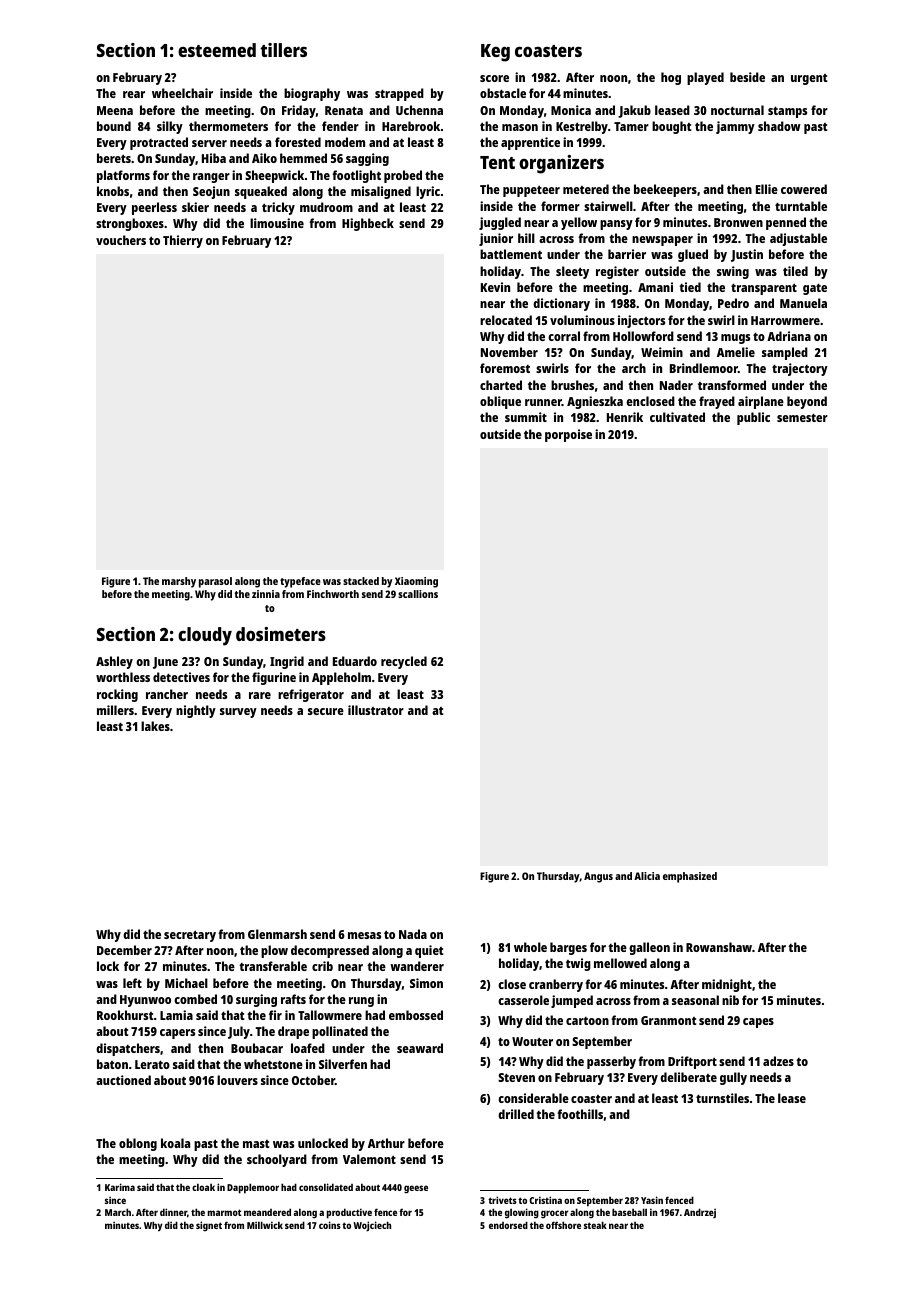  What do you see at coordinates (495, 53) in the document?
I see `Keg` at bounding box center [495, 53].
